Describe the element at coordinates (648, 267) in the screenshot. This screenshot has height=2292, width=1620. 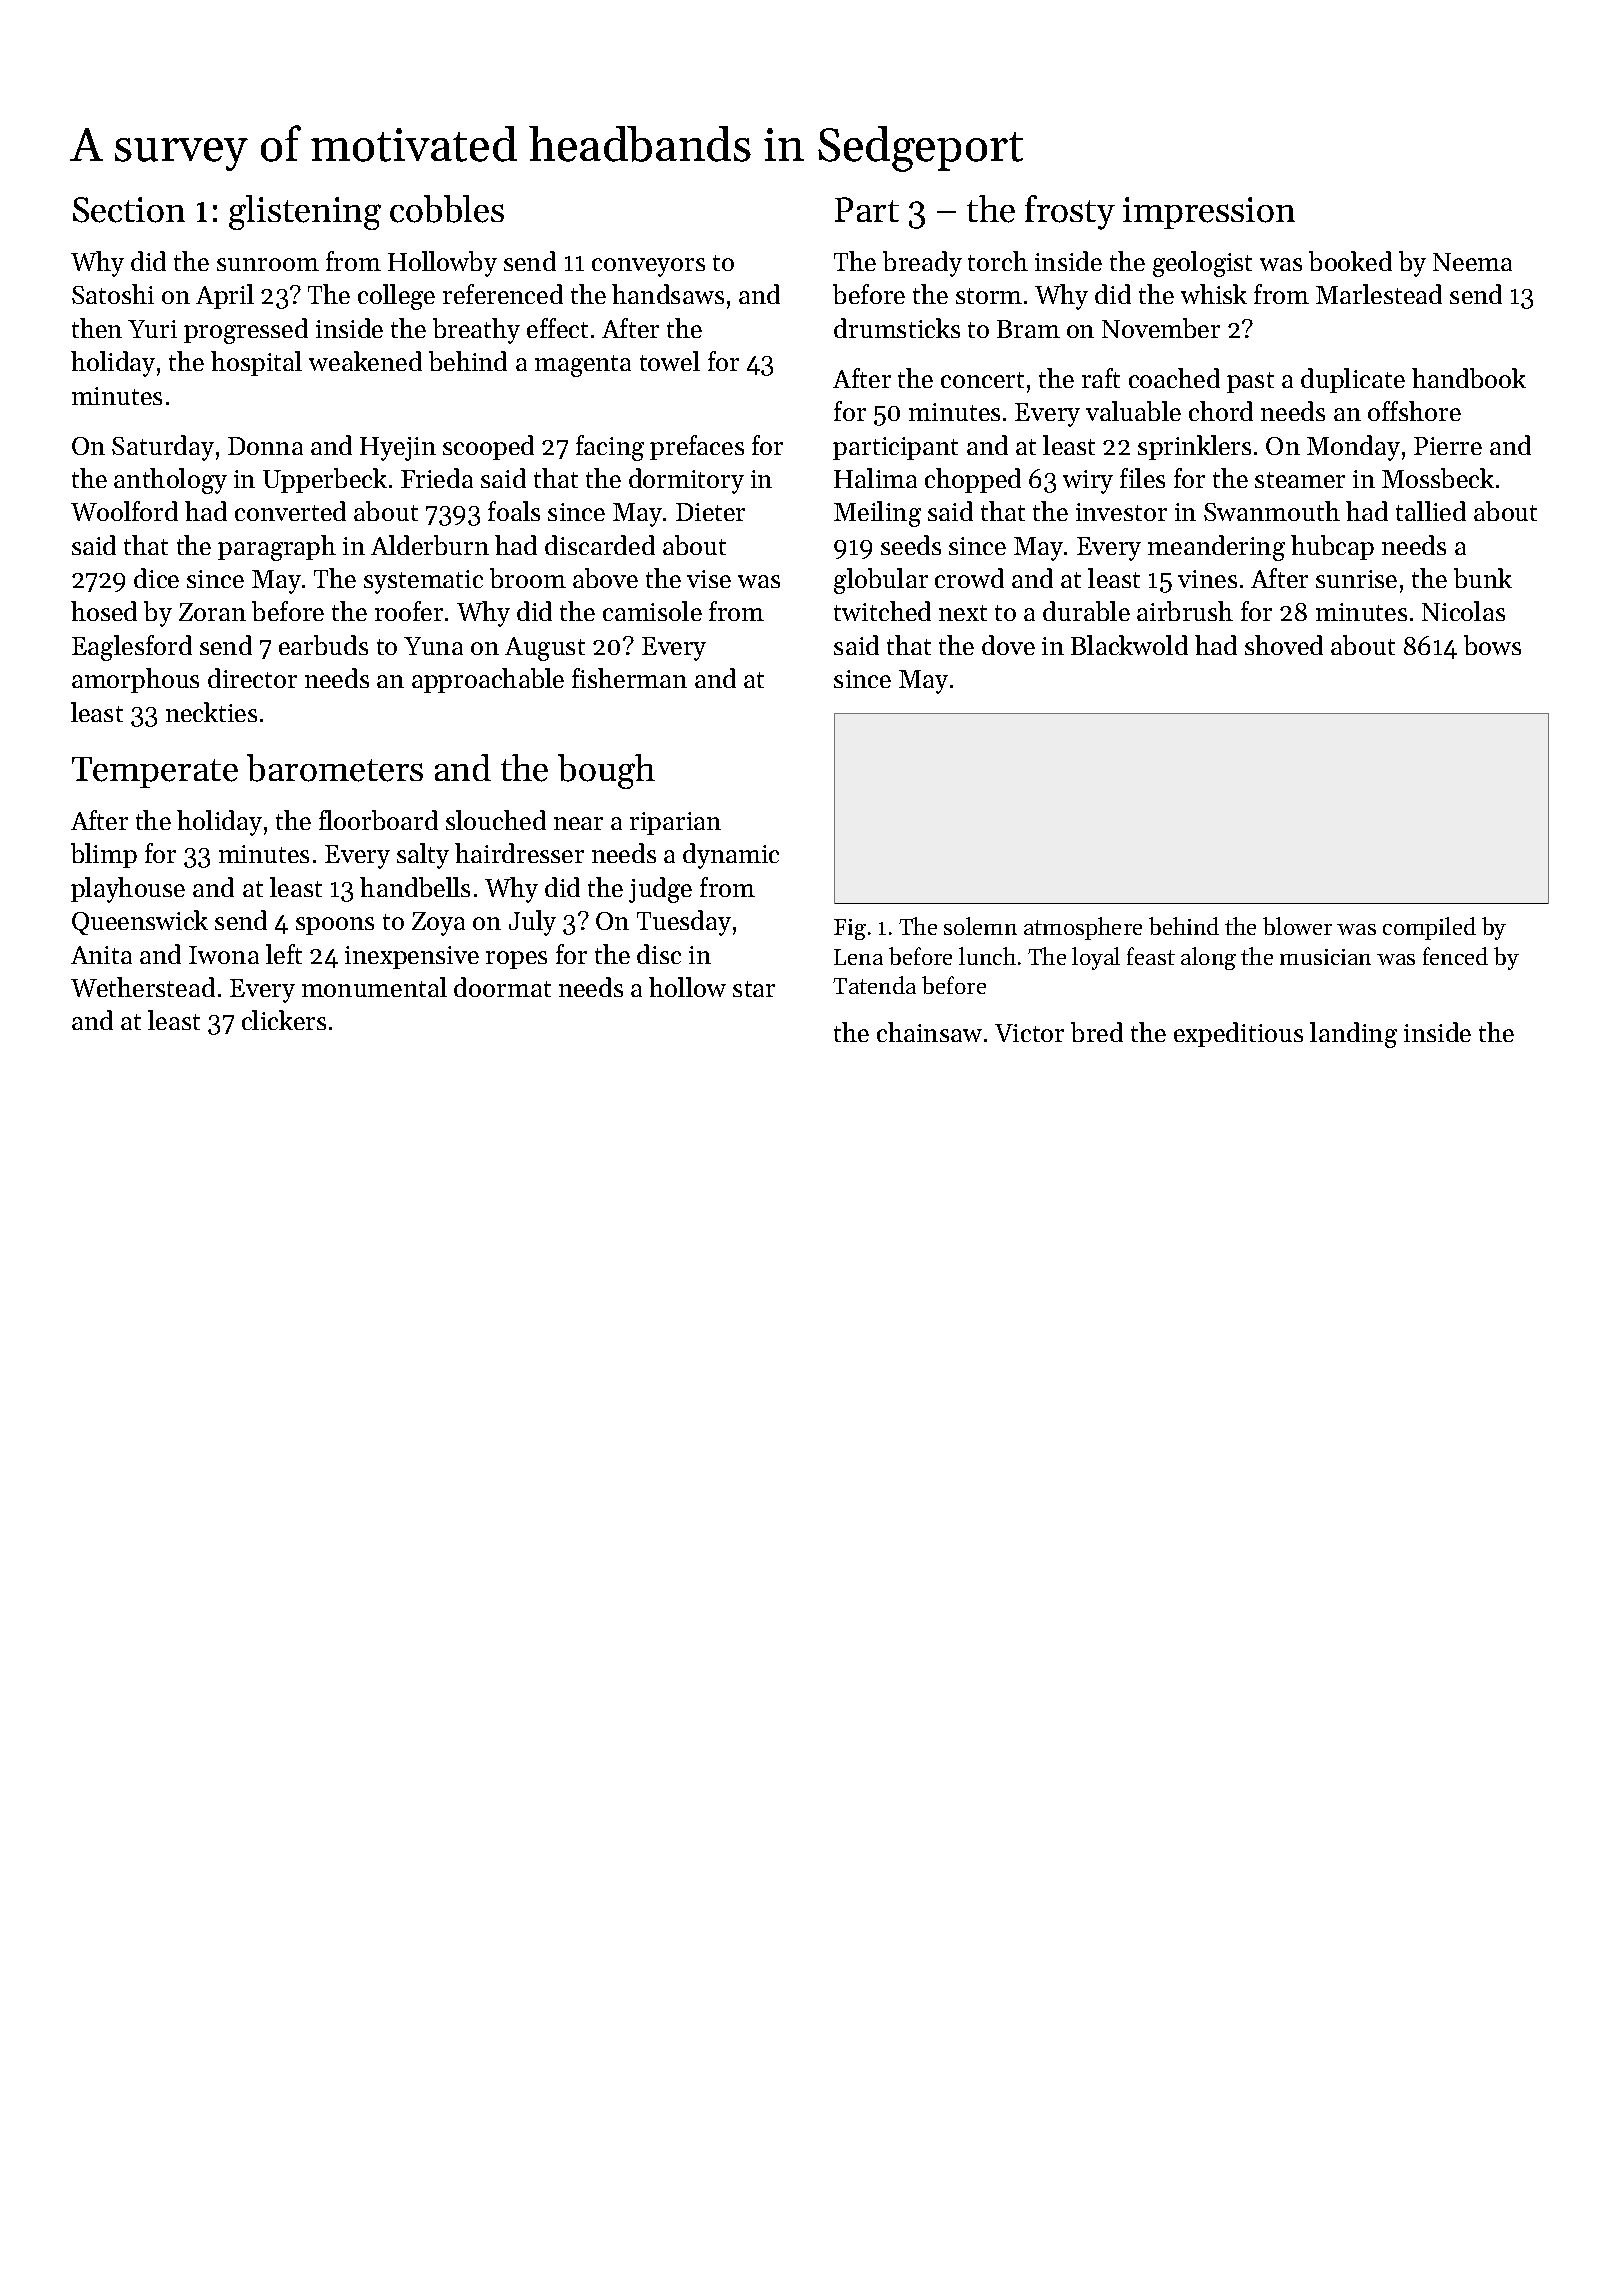
I see `conveyors` at that location.
